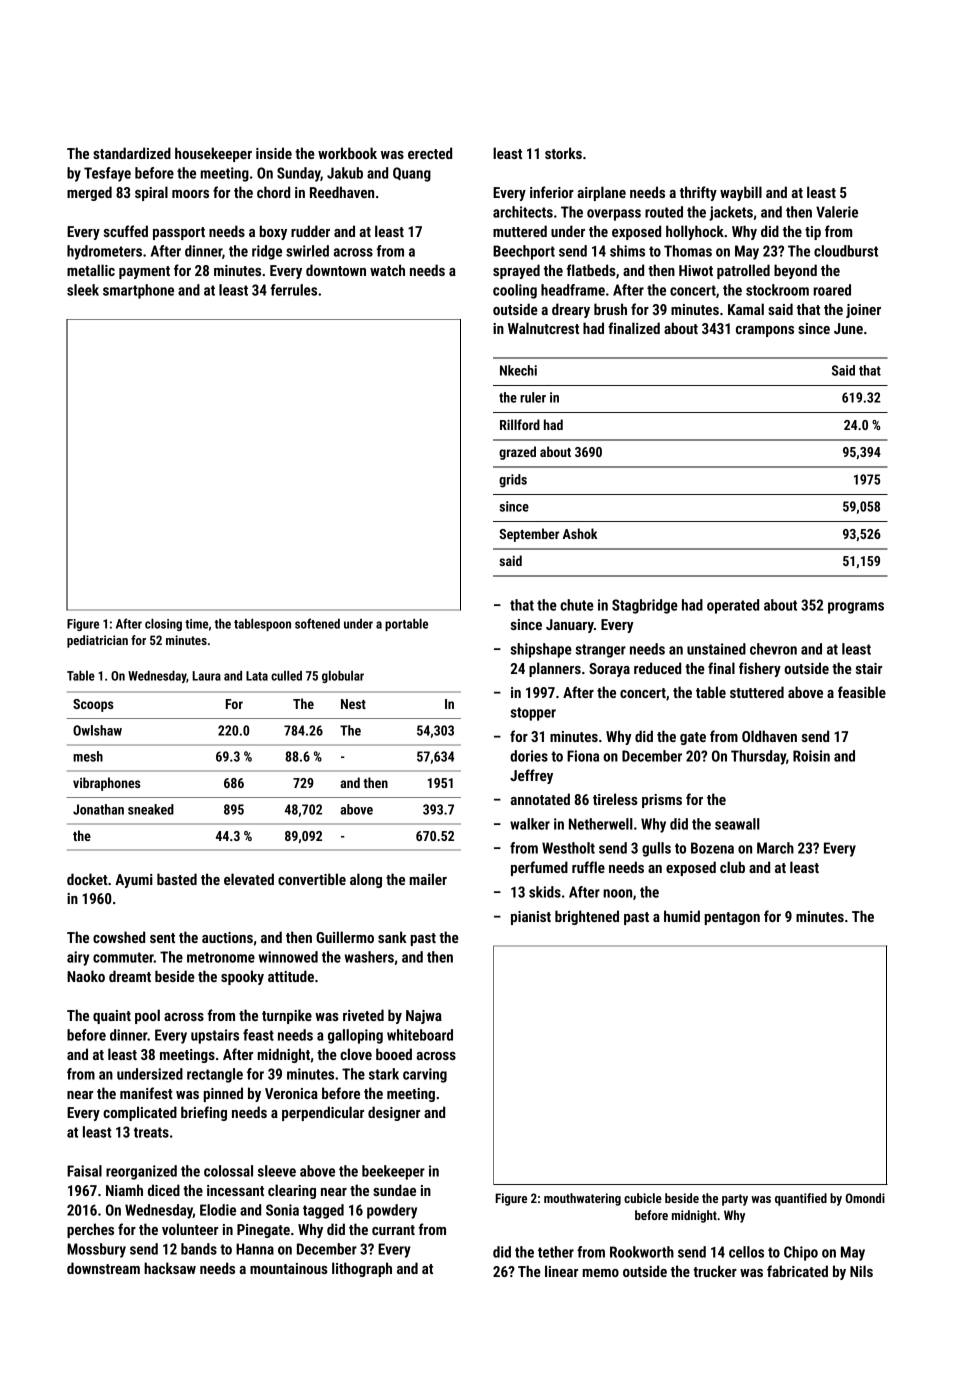 The height and width of the document is (1382, 954). What do you see at coordinates (366, 880) in the document?
I see `along` at bounding box center [366, 880].
